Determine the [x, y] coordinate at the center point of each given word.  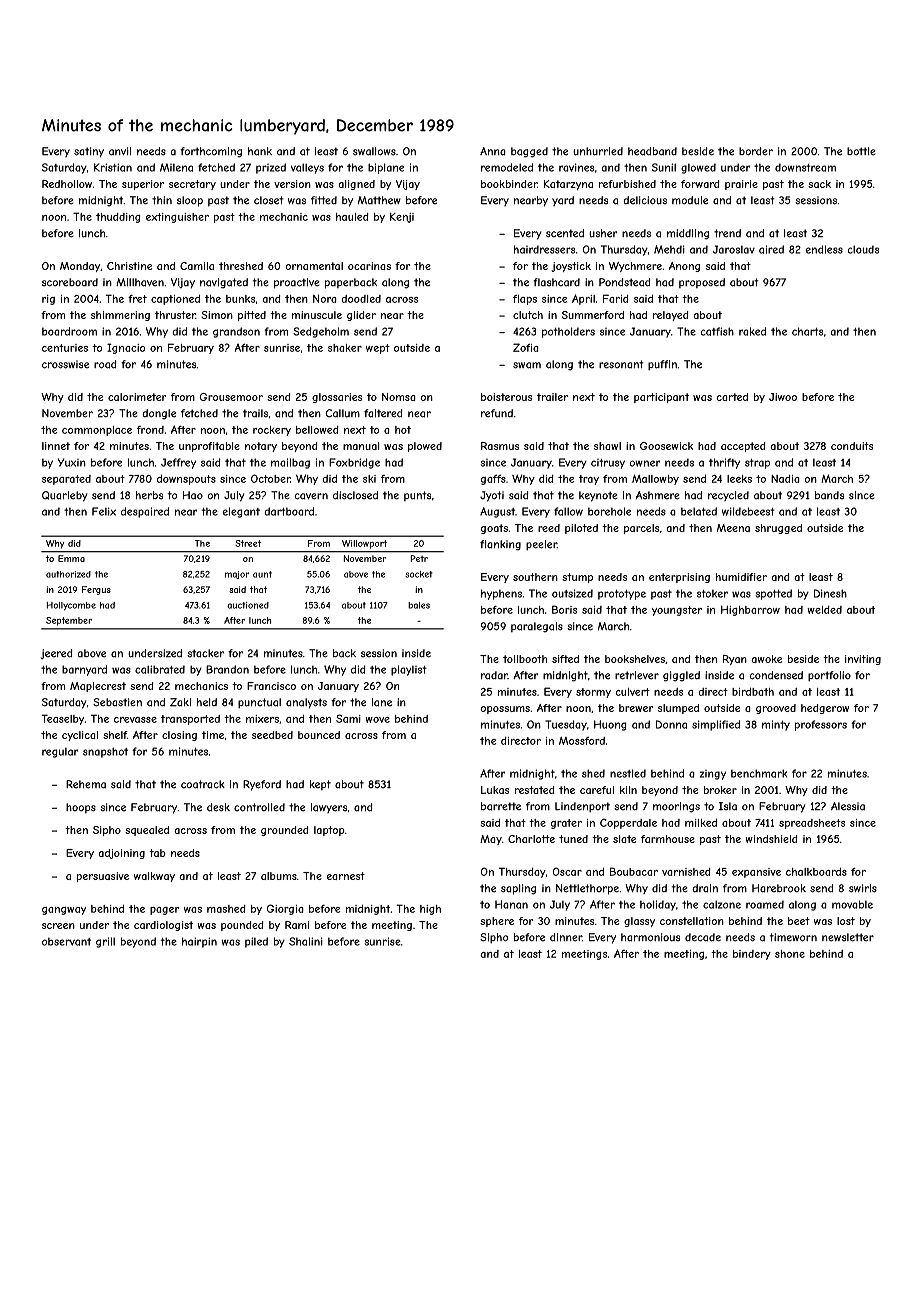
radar [494, 675]
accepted [743, 447]
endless [824, 249]
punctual [259, 703]
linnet [56, 446]
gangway [64, 911]
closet [269, 200]
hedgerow [825, 709]
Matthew [379, 200]
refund [497, 413]
